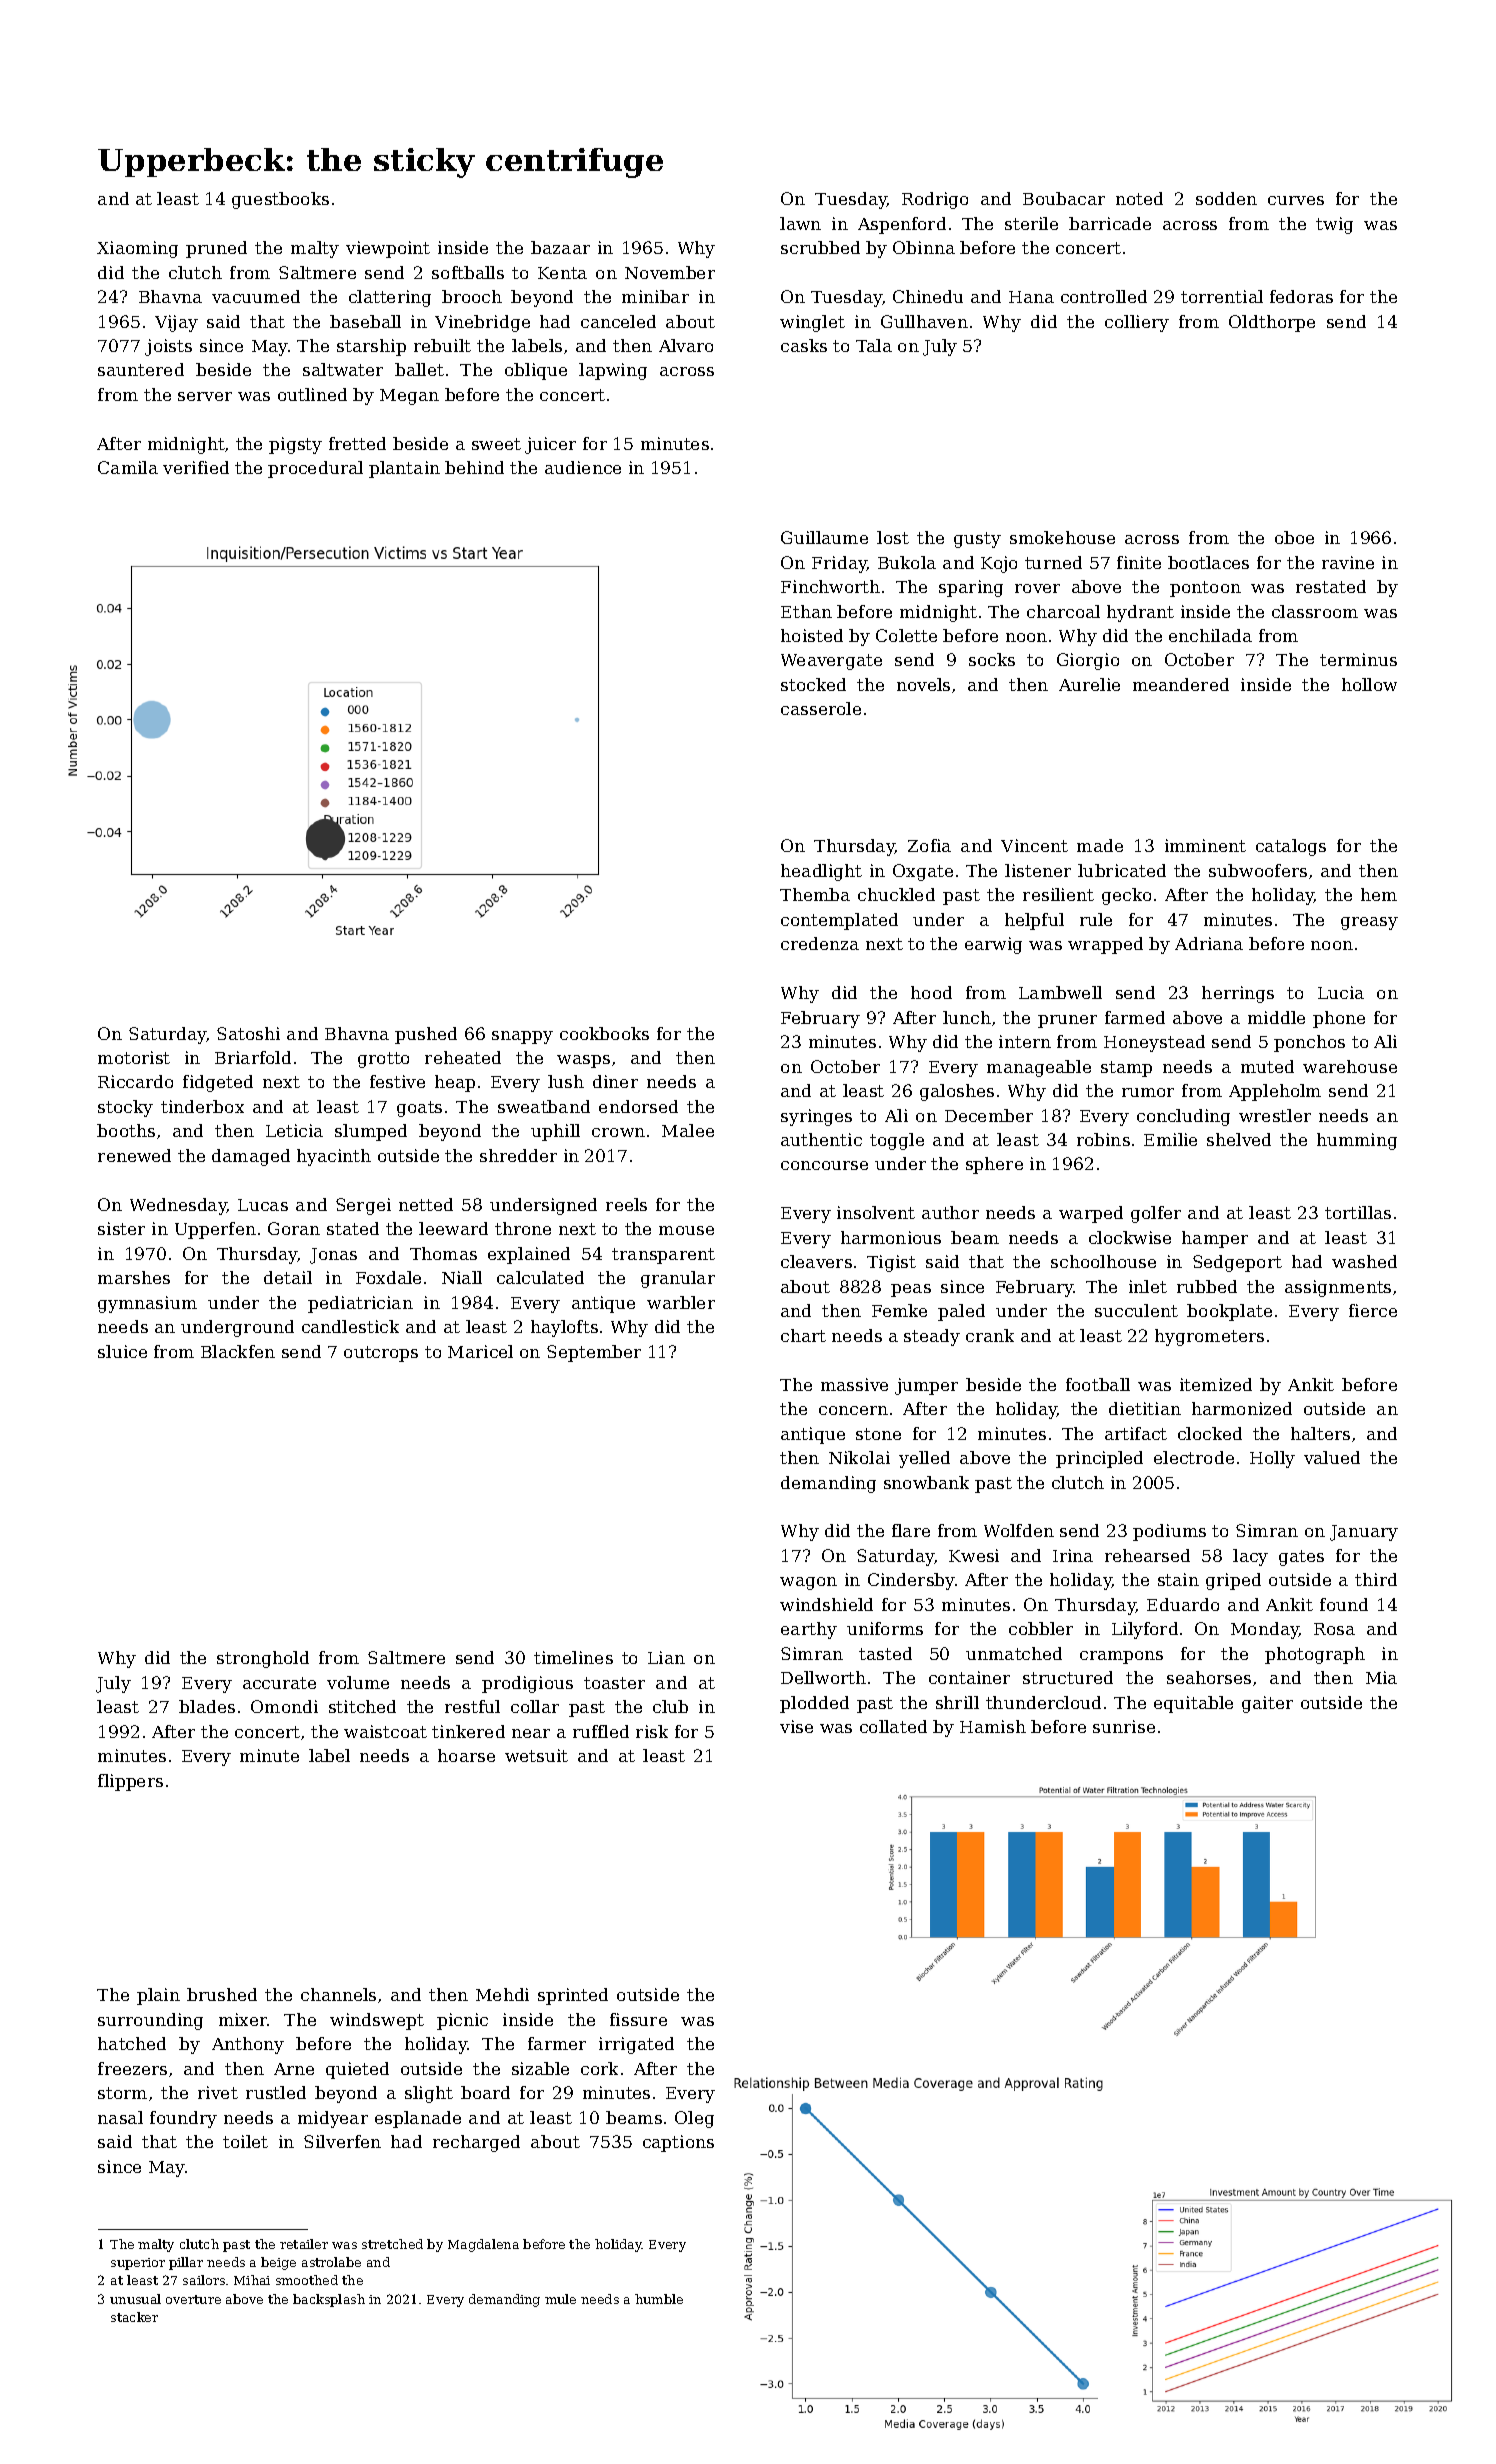 This screenshot has width=1496, height=2464. Describe the element at coordinates (331, 2262) in the screenshot. I see `astrolabe` at that location.
